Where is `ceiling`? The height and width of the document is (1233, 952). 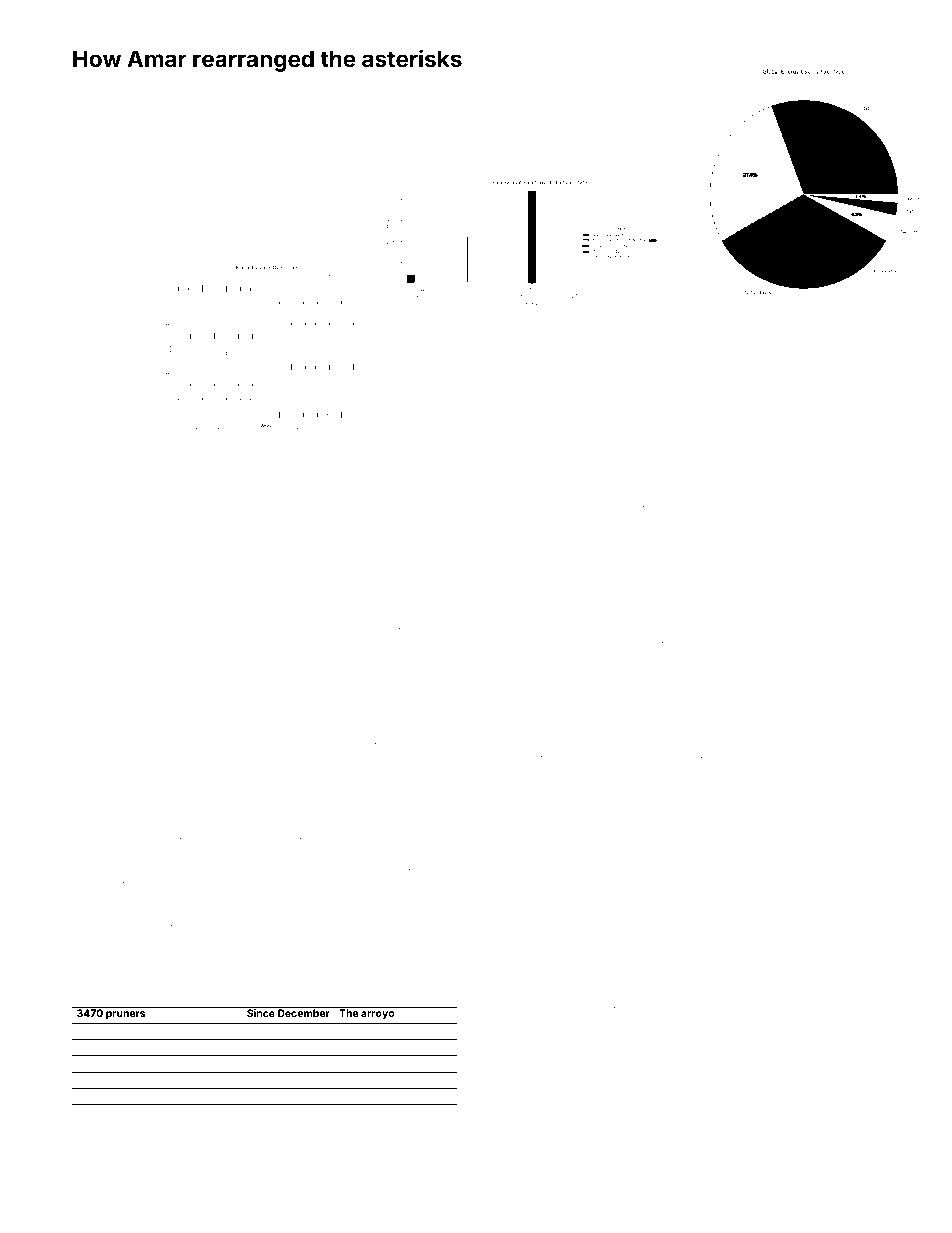 ceiling is located at coordinates (282, 785).
